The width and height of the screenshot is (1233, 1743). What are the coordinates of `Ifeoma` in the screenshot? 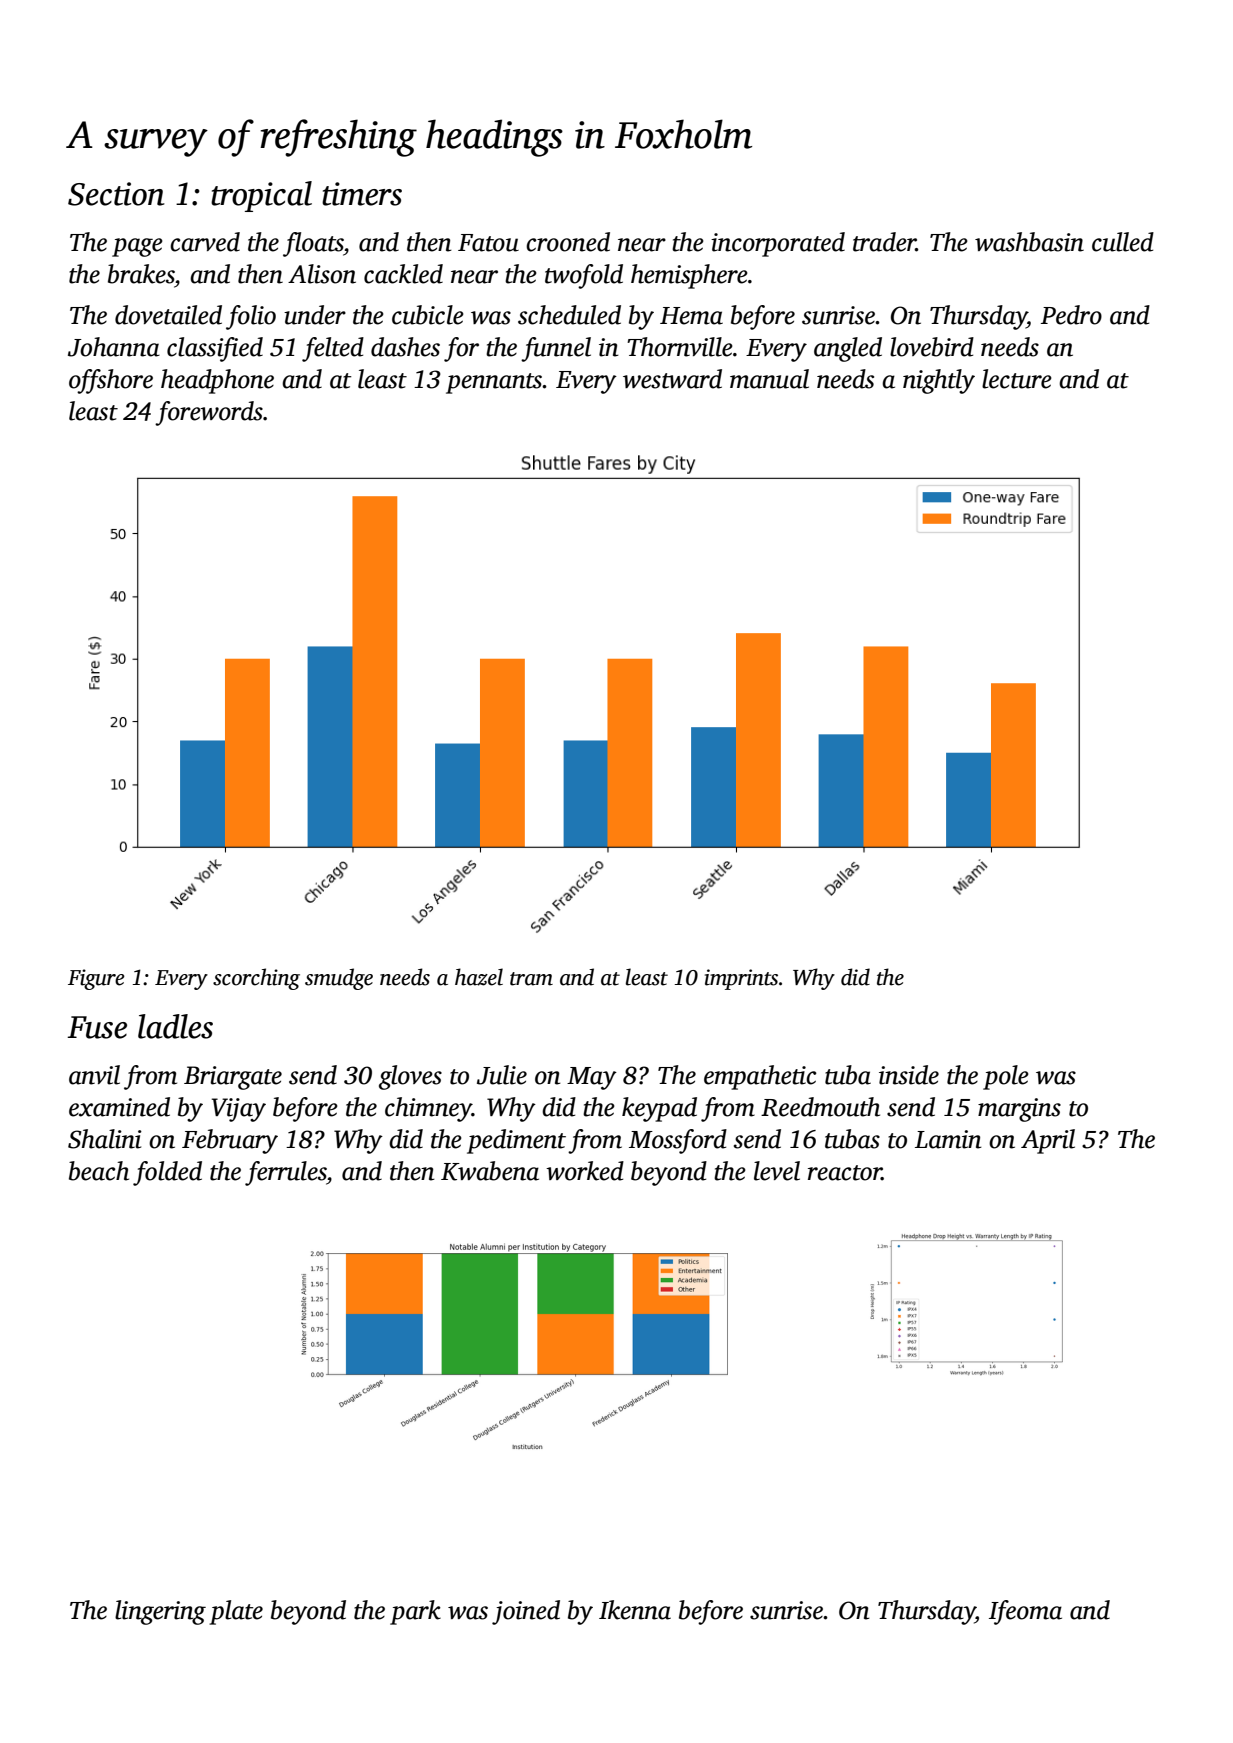 It's located at (1025, 1612).
